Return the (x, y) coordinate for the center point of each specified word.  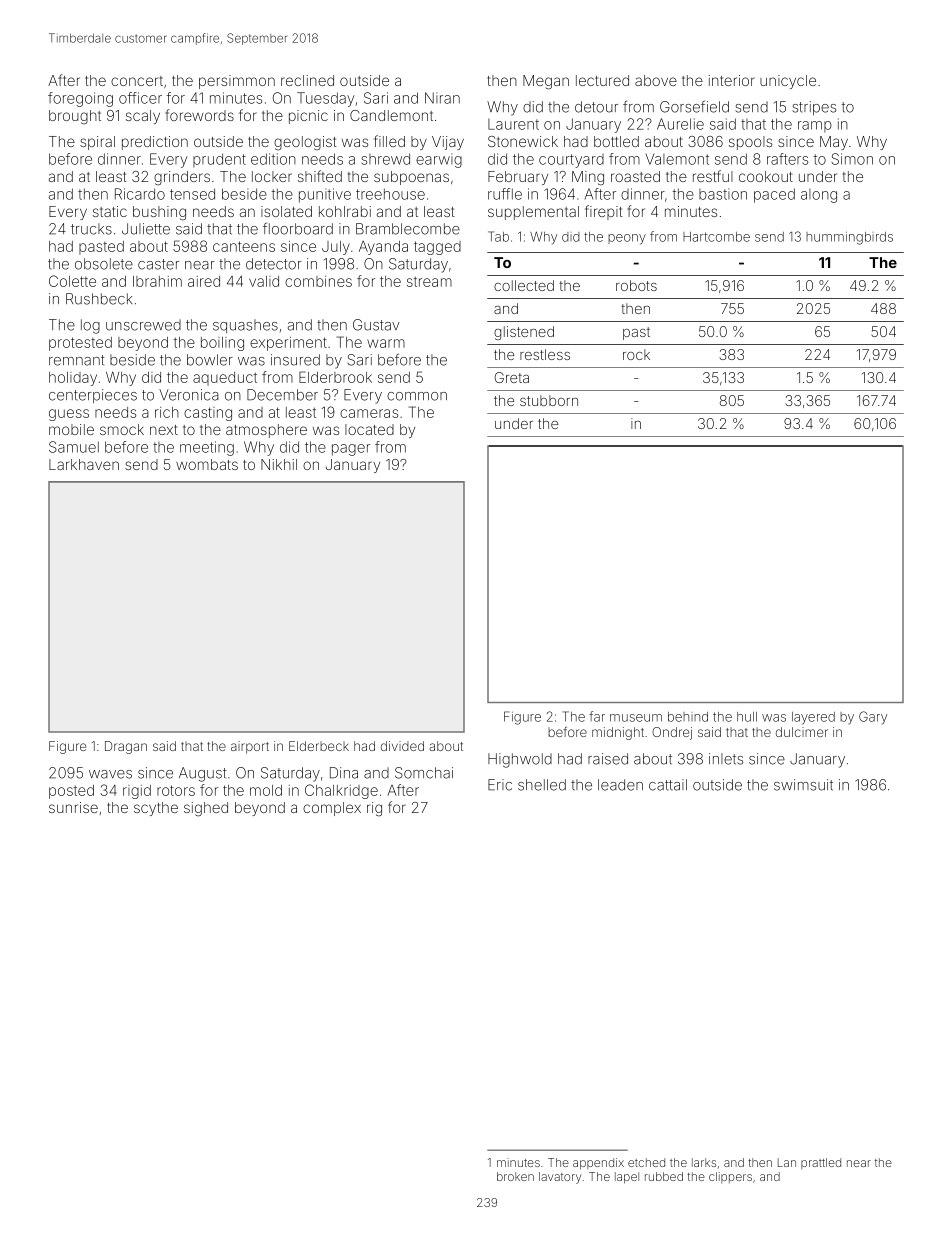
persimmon (237, 82)
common (417, 396)
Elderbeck (319, 746)
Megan (546, 82)
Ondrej (672, 733)
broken (515, 1176)
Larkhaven (84, 464)
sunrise (73, 807)
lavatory (560, 1178)
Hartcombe (716, 237)
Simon (852, 159)
